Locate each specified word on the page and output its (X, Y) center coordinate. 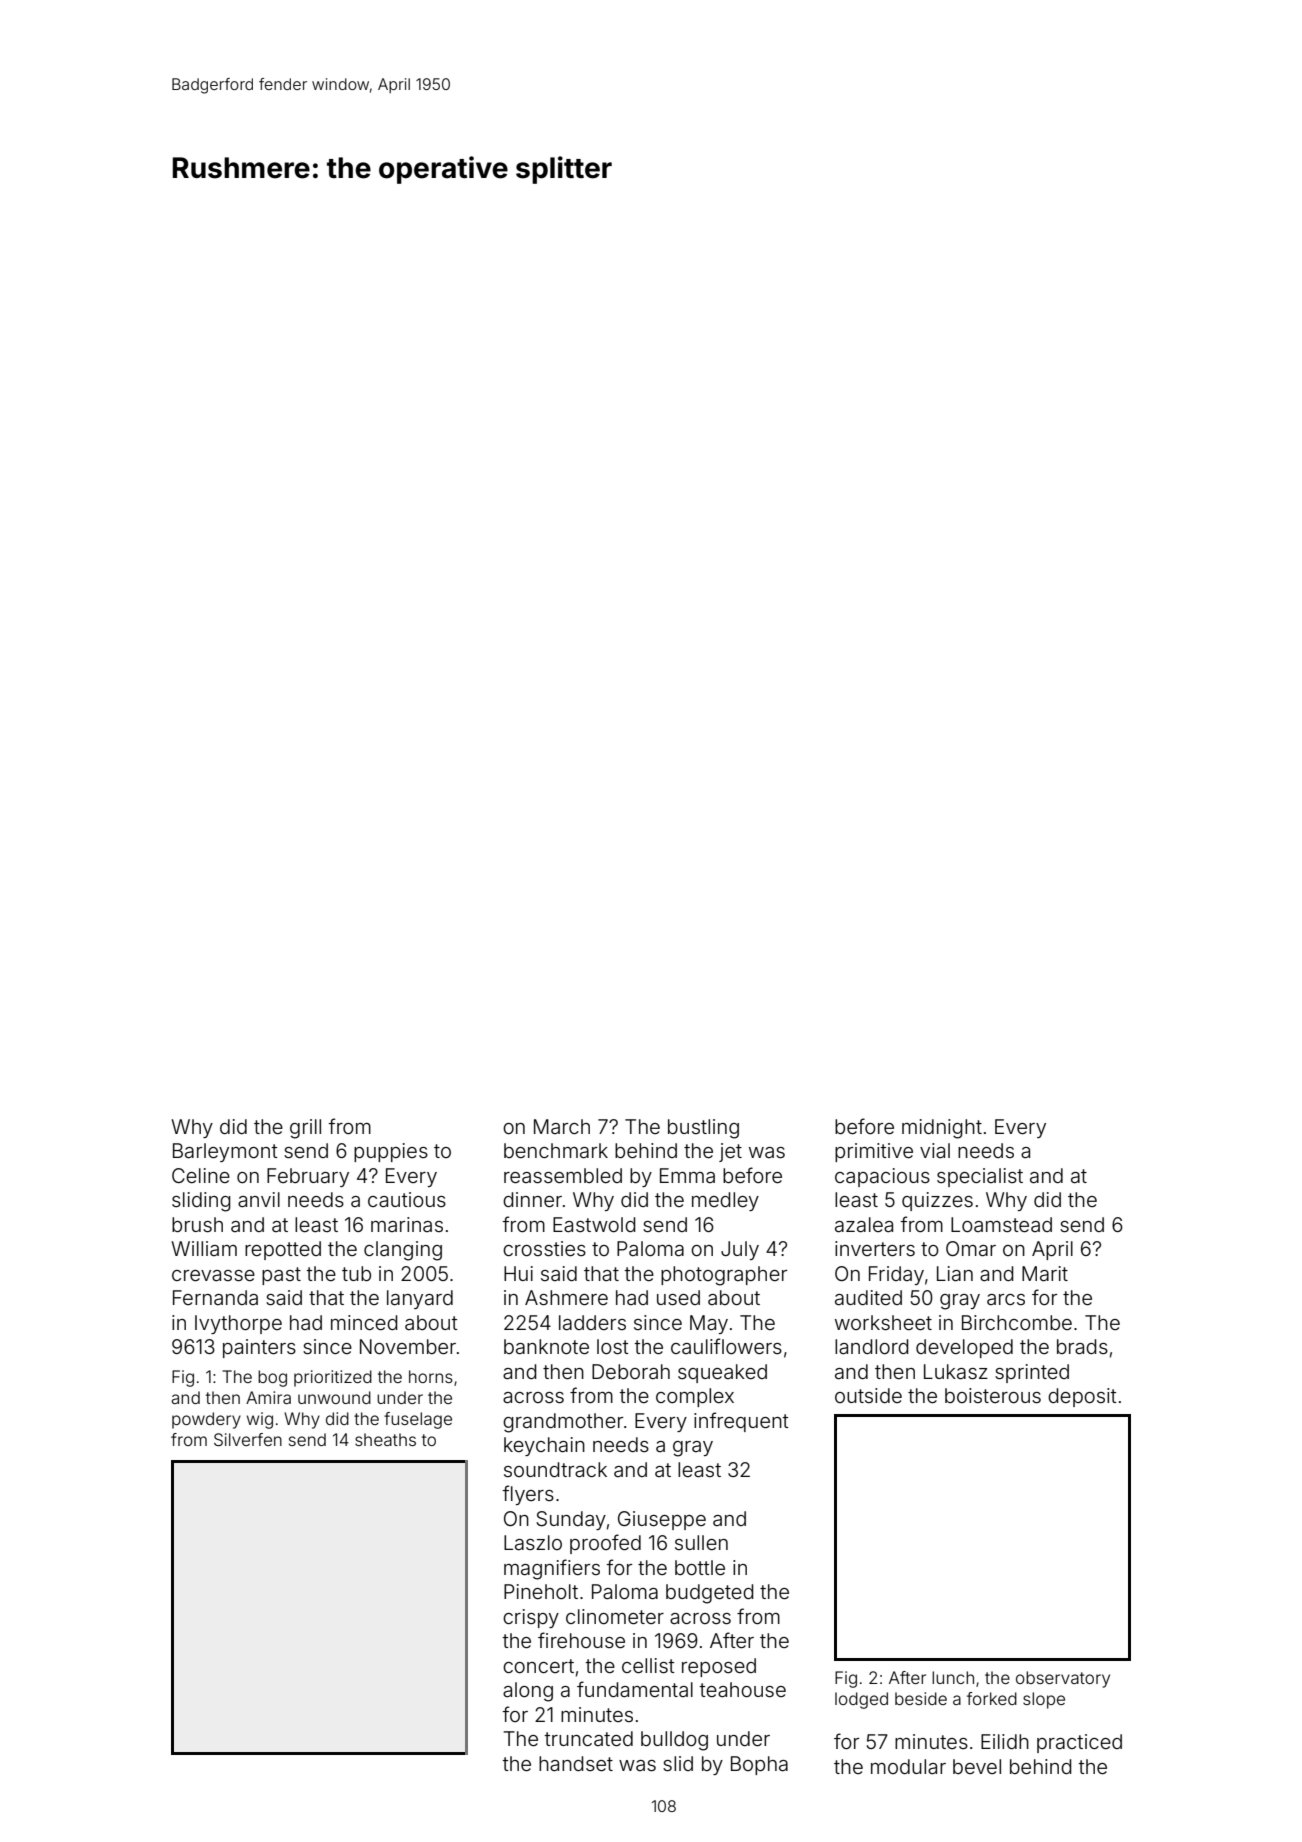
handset (576, 1763)
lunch (953, 1677)
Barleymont (225, 1152)
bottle (700, 1567)
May (709, 1324)
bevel (977, 1766)
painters (259, 1348)
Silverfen (248, 1439)
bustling (703, 1129)
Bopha (759, 1765)
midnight (942, 1129)
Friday (896, 1275)
